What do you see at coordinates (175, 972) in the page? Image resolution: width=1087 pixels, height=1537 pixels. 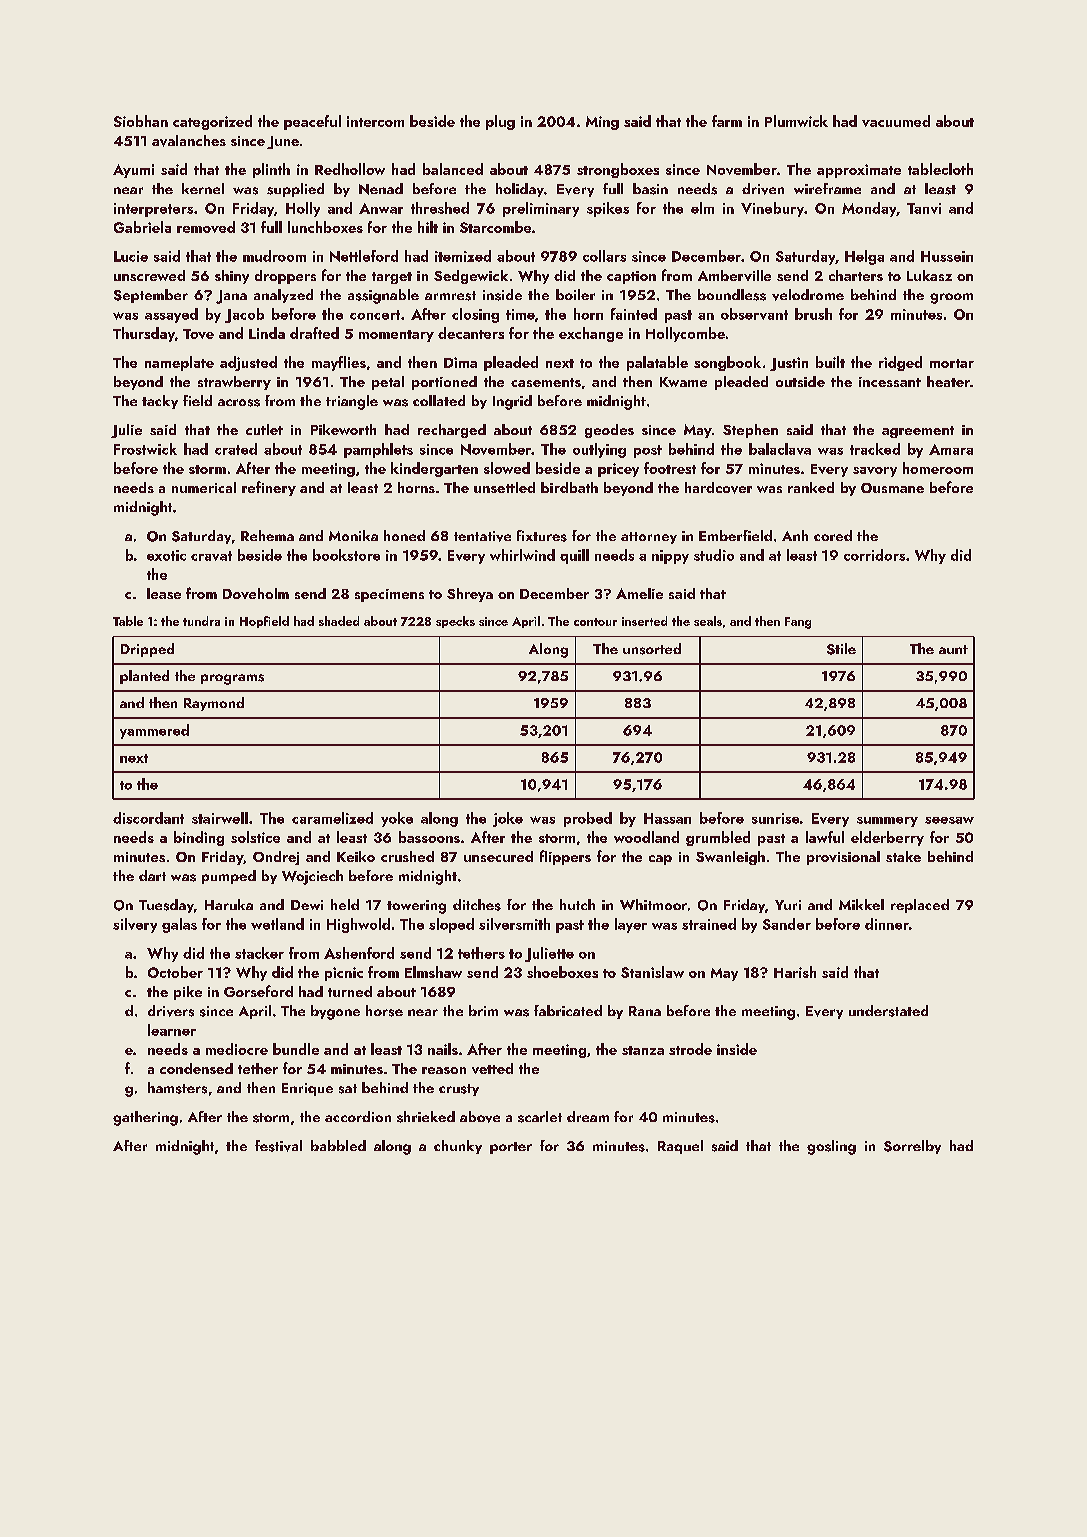 I see `October` at bounding box center [175, 972].
